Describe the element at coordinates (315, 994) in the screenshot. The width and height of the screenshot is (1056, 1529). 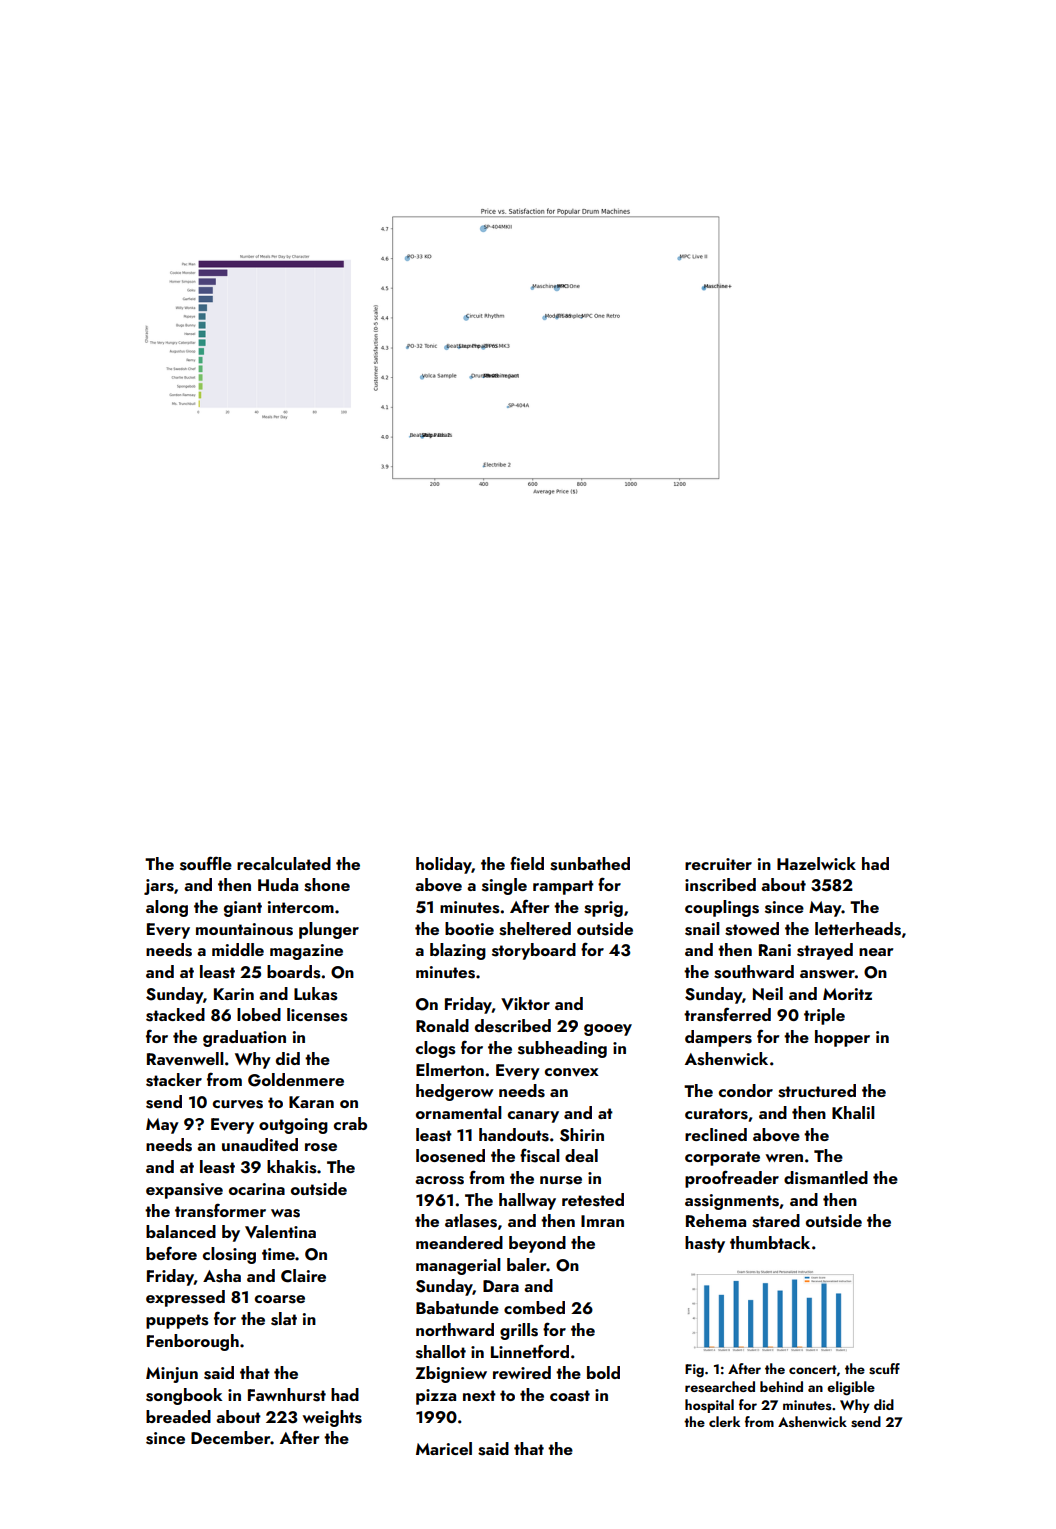
I see `Lukas` at that location.
